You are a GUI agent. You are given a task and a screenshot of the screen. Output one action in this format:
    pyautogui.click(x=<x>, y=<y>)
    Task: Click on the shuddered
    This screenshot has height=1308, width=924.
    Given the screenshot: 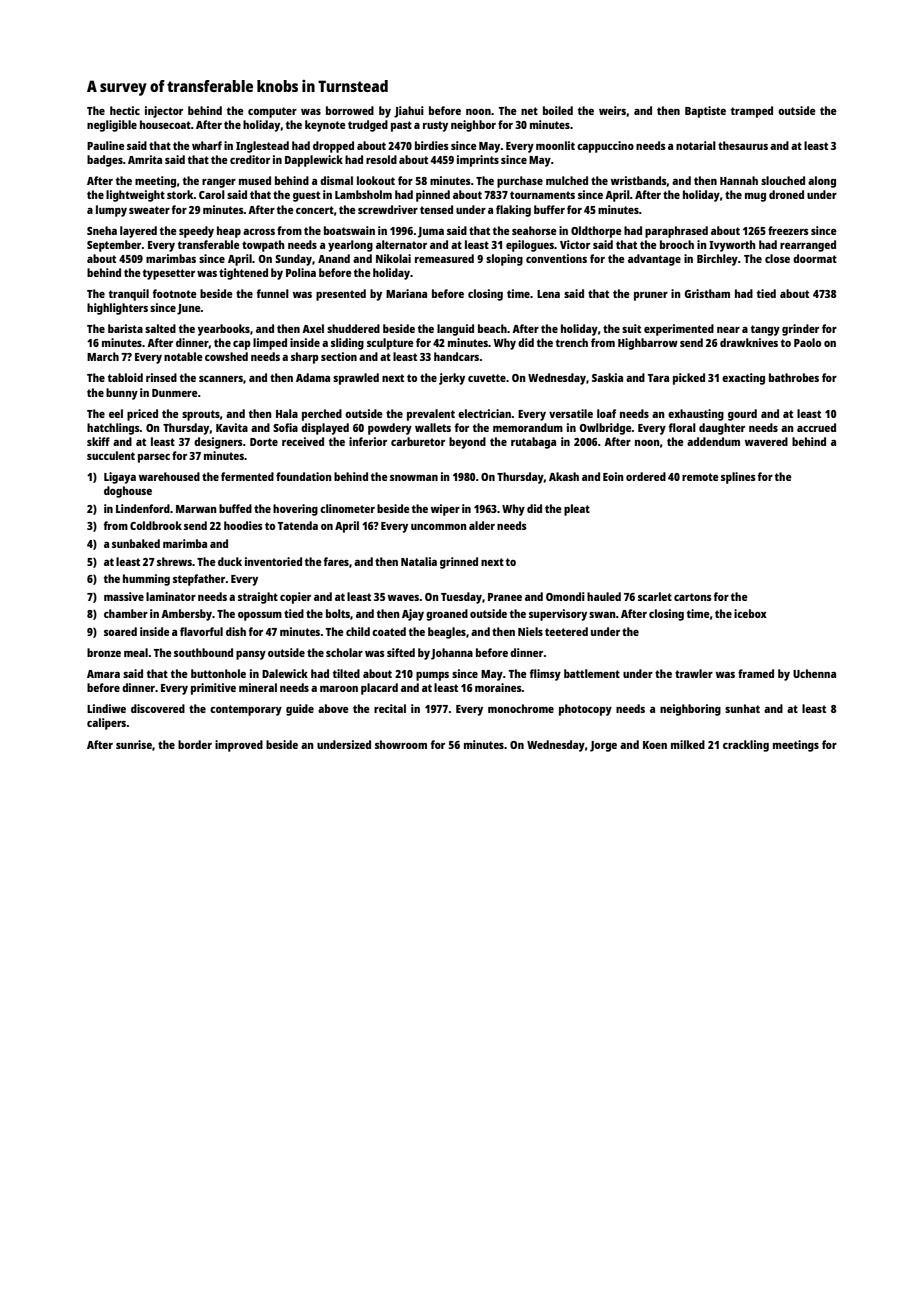 What is the action you would take?
    pyautogui.click(x=353, y=328)
